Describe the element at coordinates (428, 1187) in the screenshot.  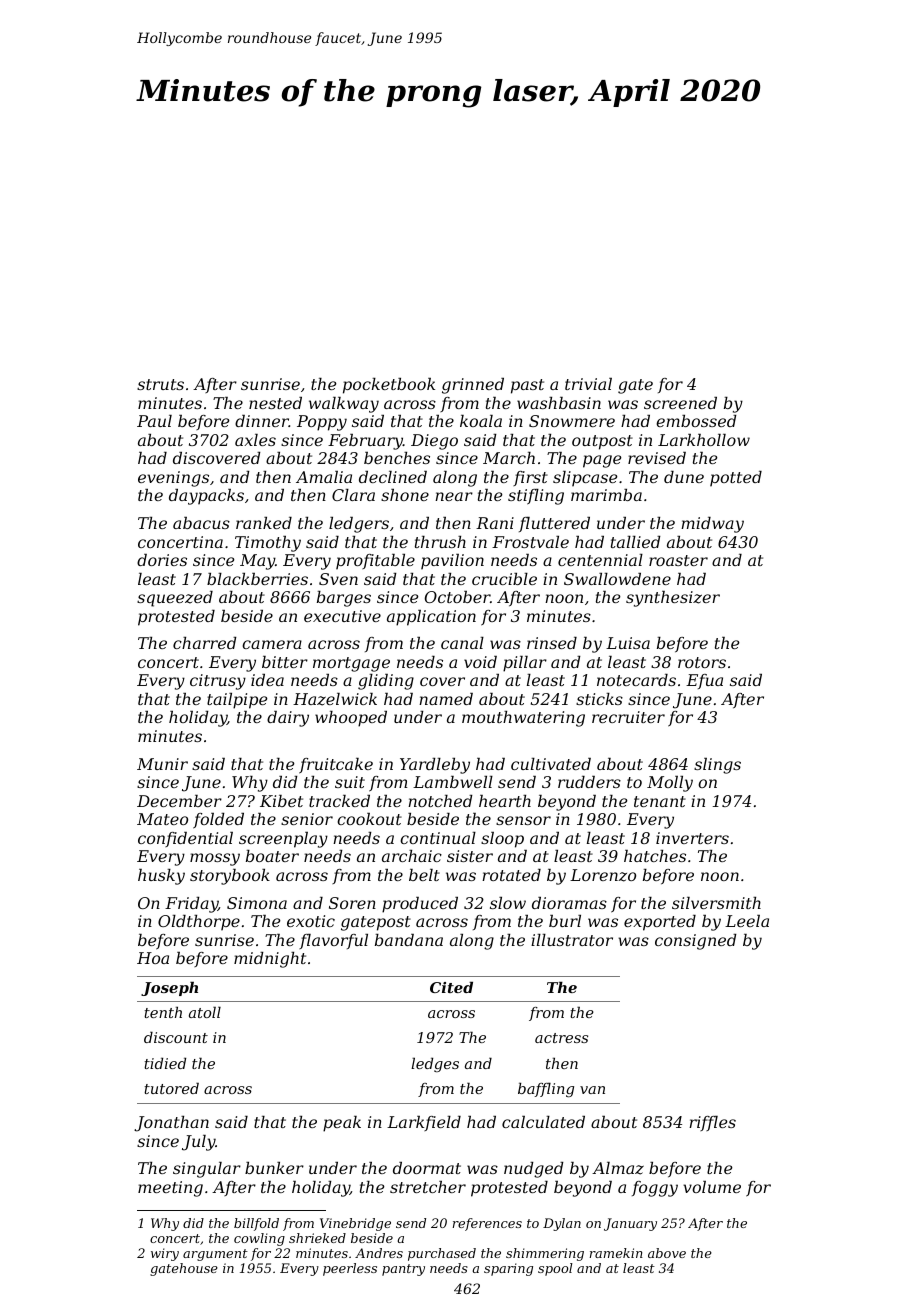
I see `stretcher` at that location.
